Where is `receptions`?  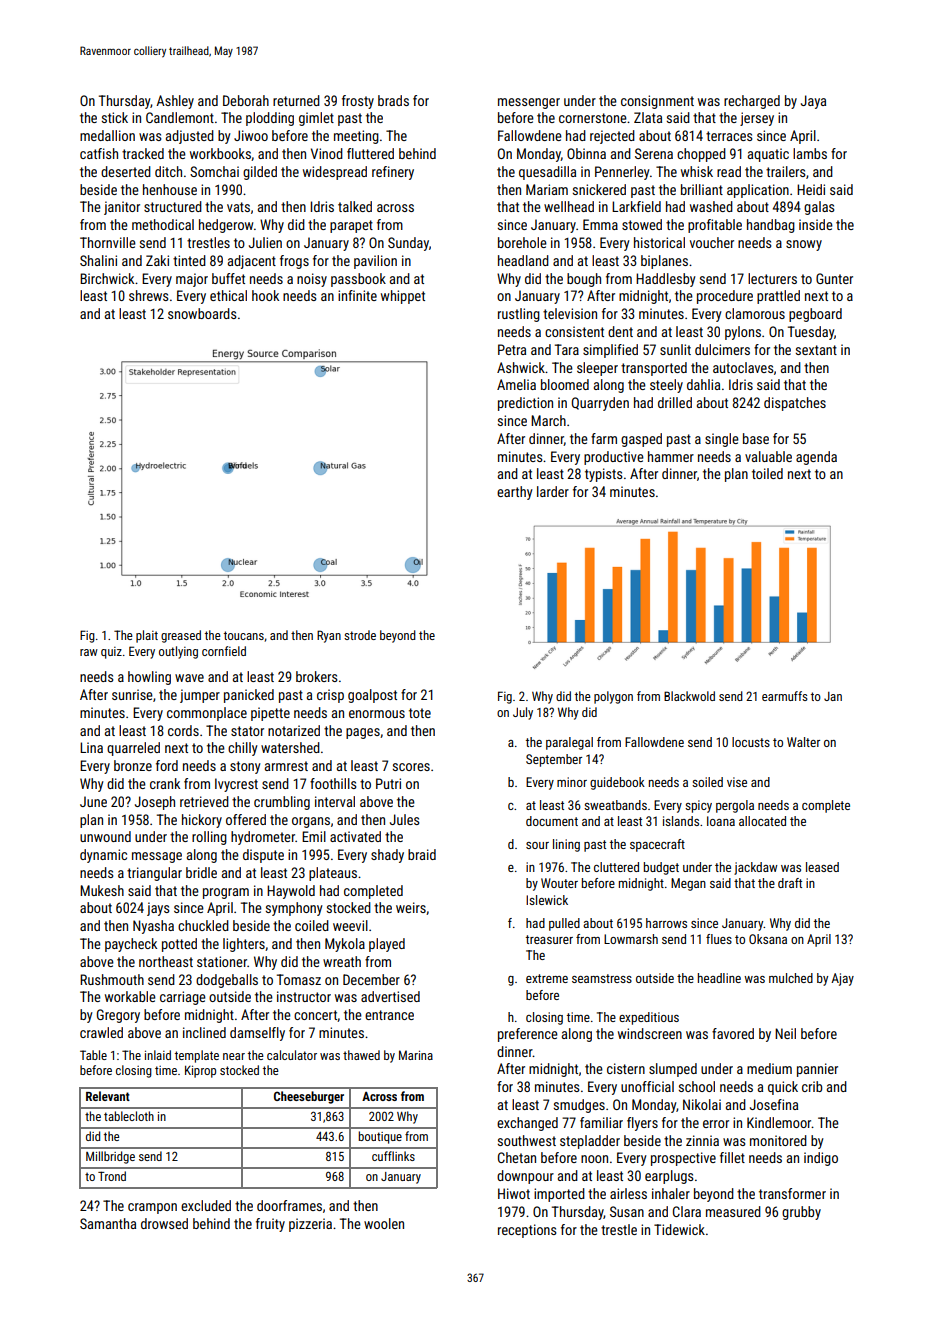
receptions is located at coordinates (527, 1231).
